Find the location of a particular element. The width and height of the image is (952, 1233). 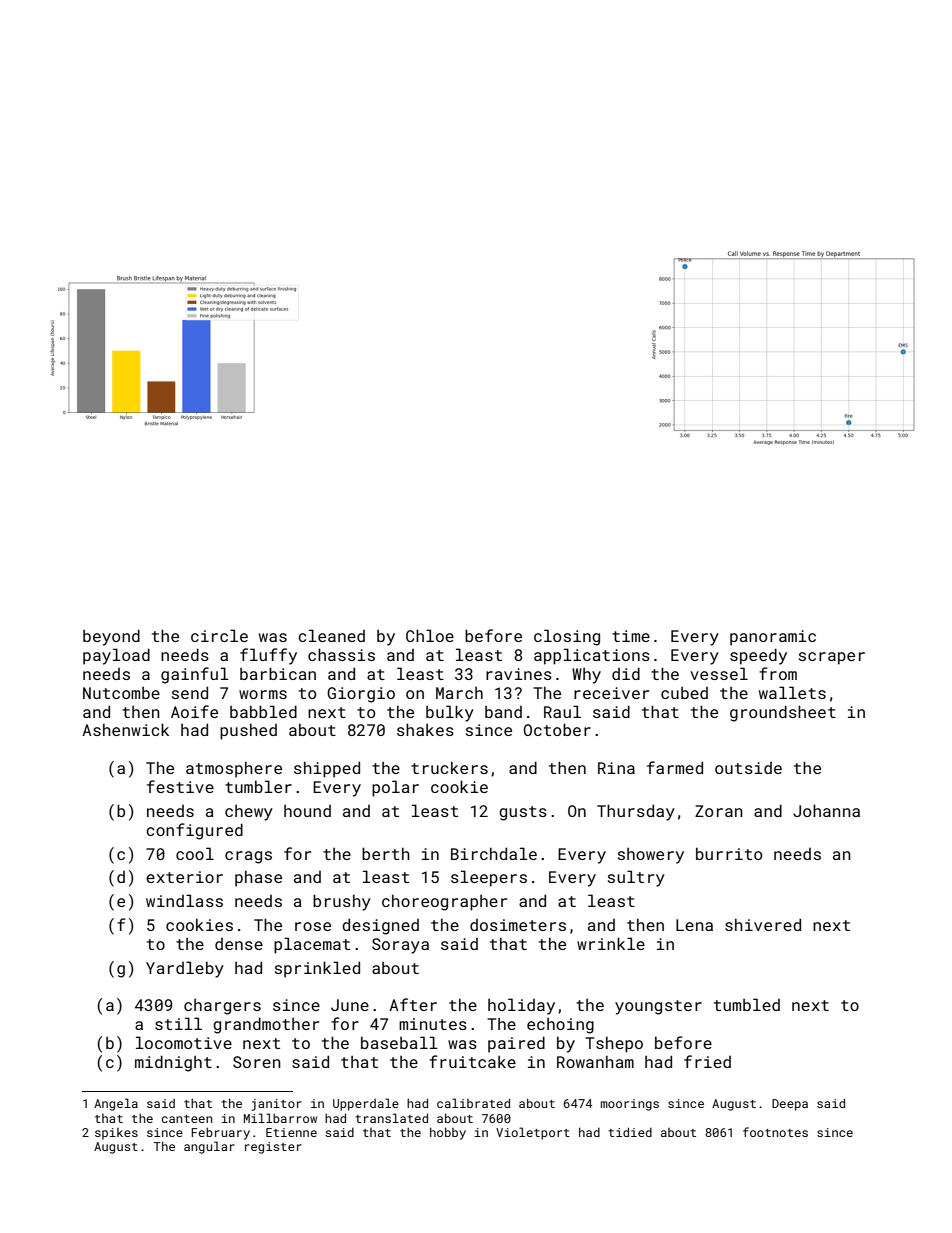

Chloe is located at coordinates (430, 635).
